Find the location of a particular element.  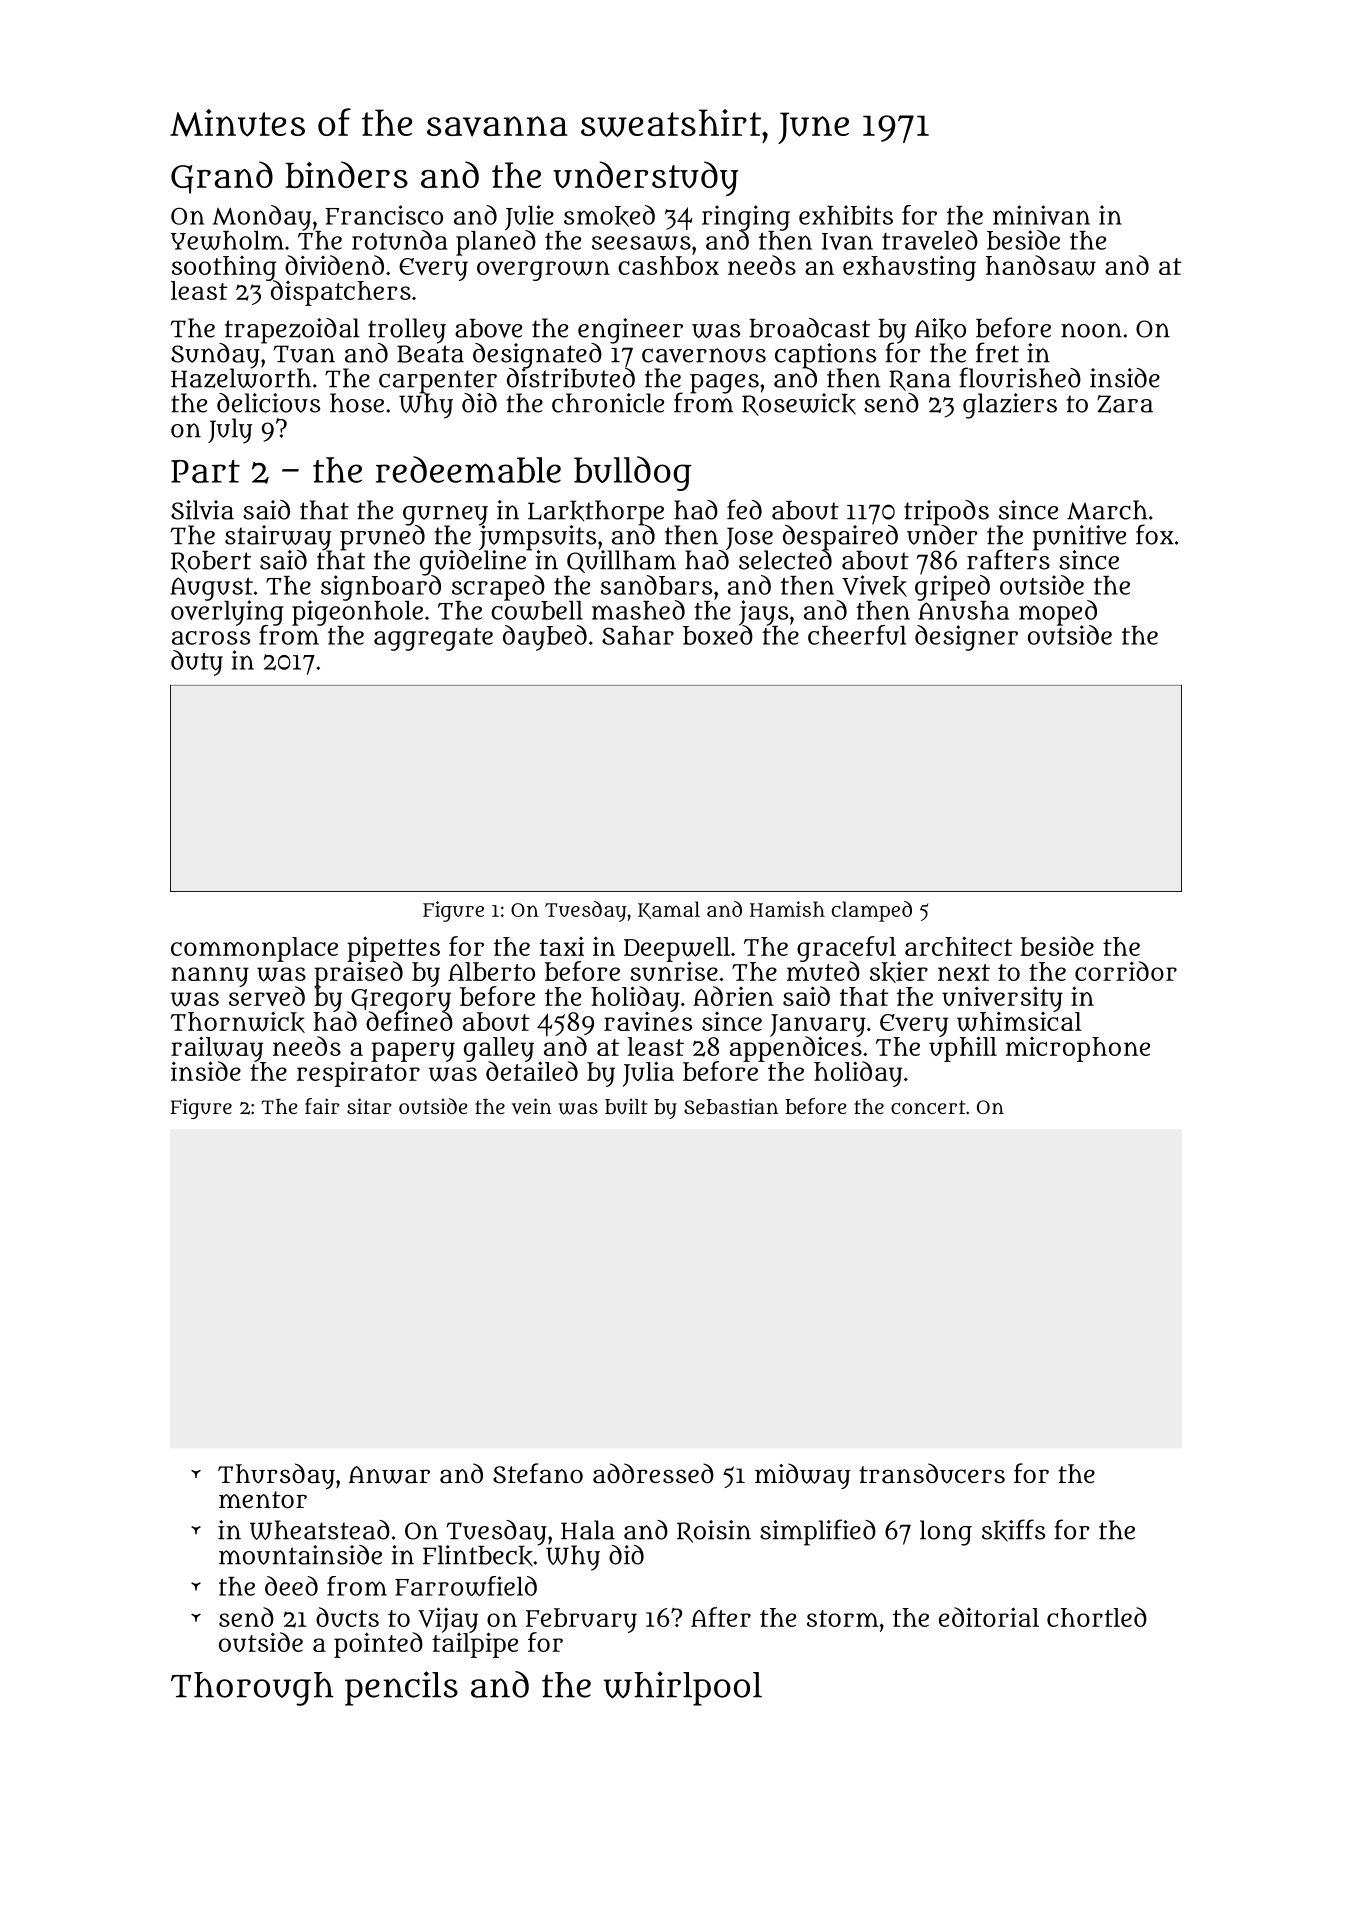

transducers is located at coordinates (932, 1473).
